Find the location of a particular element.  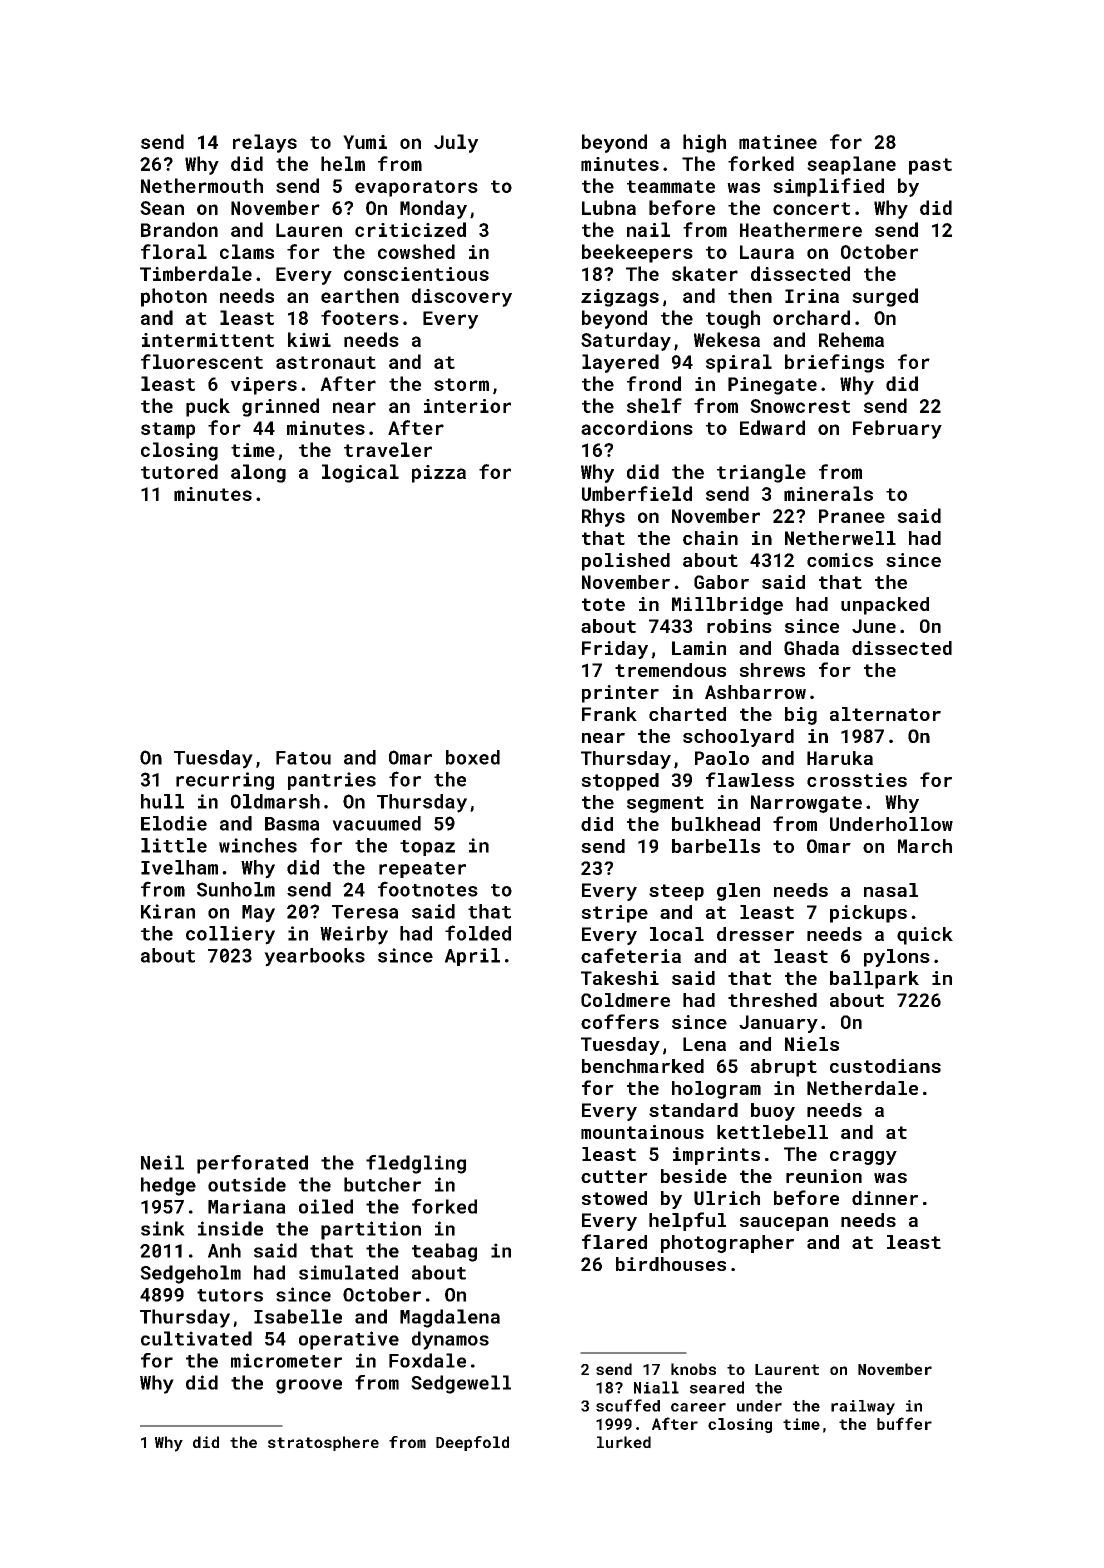

stopped is located at coordinates (620, 782).
